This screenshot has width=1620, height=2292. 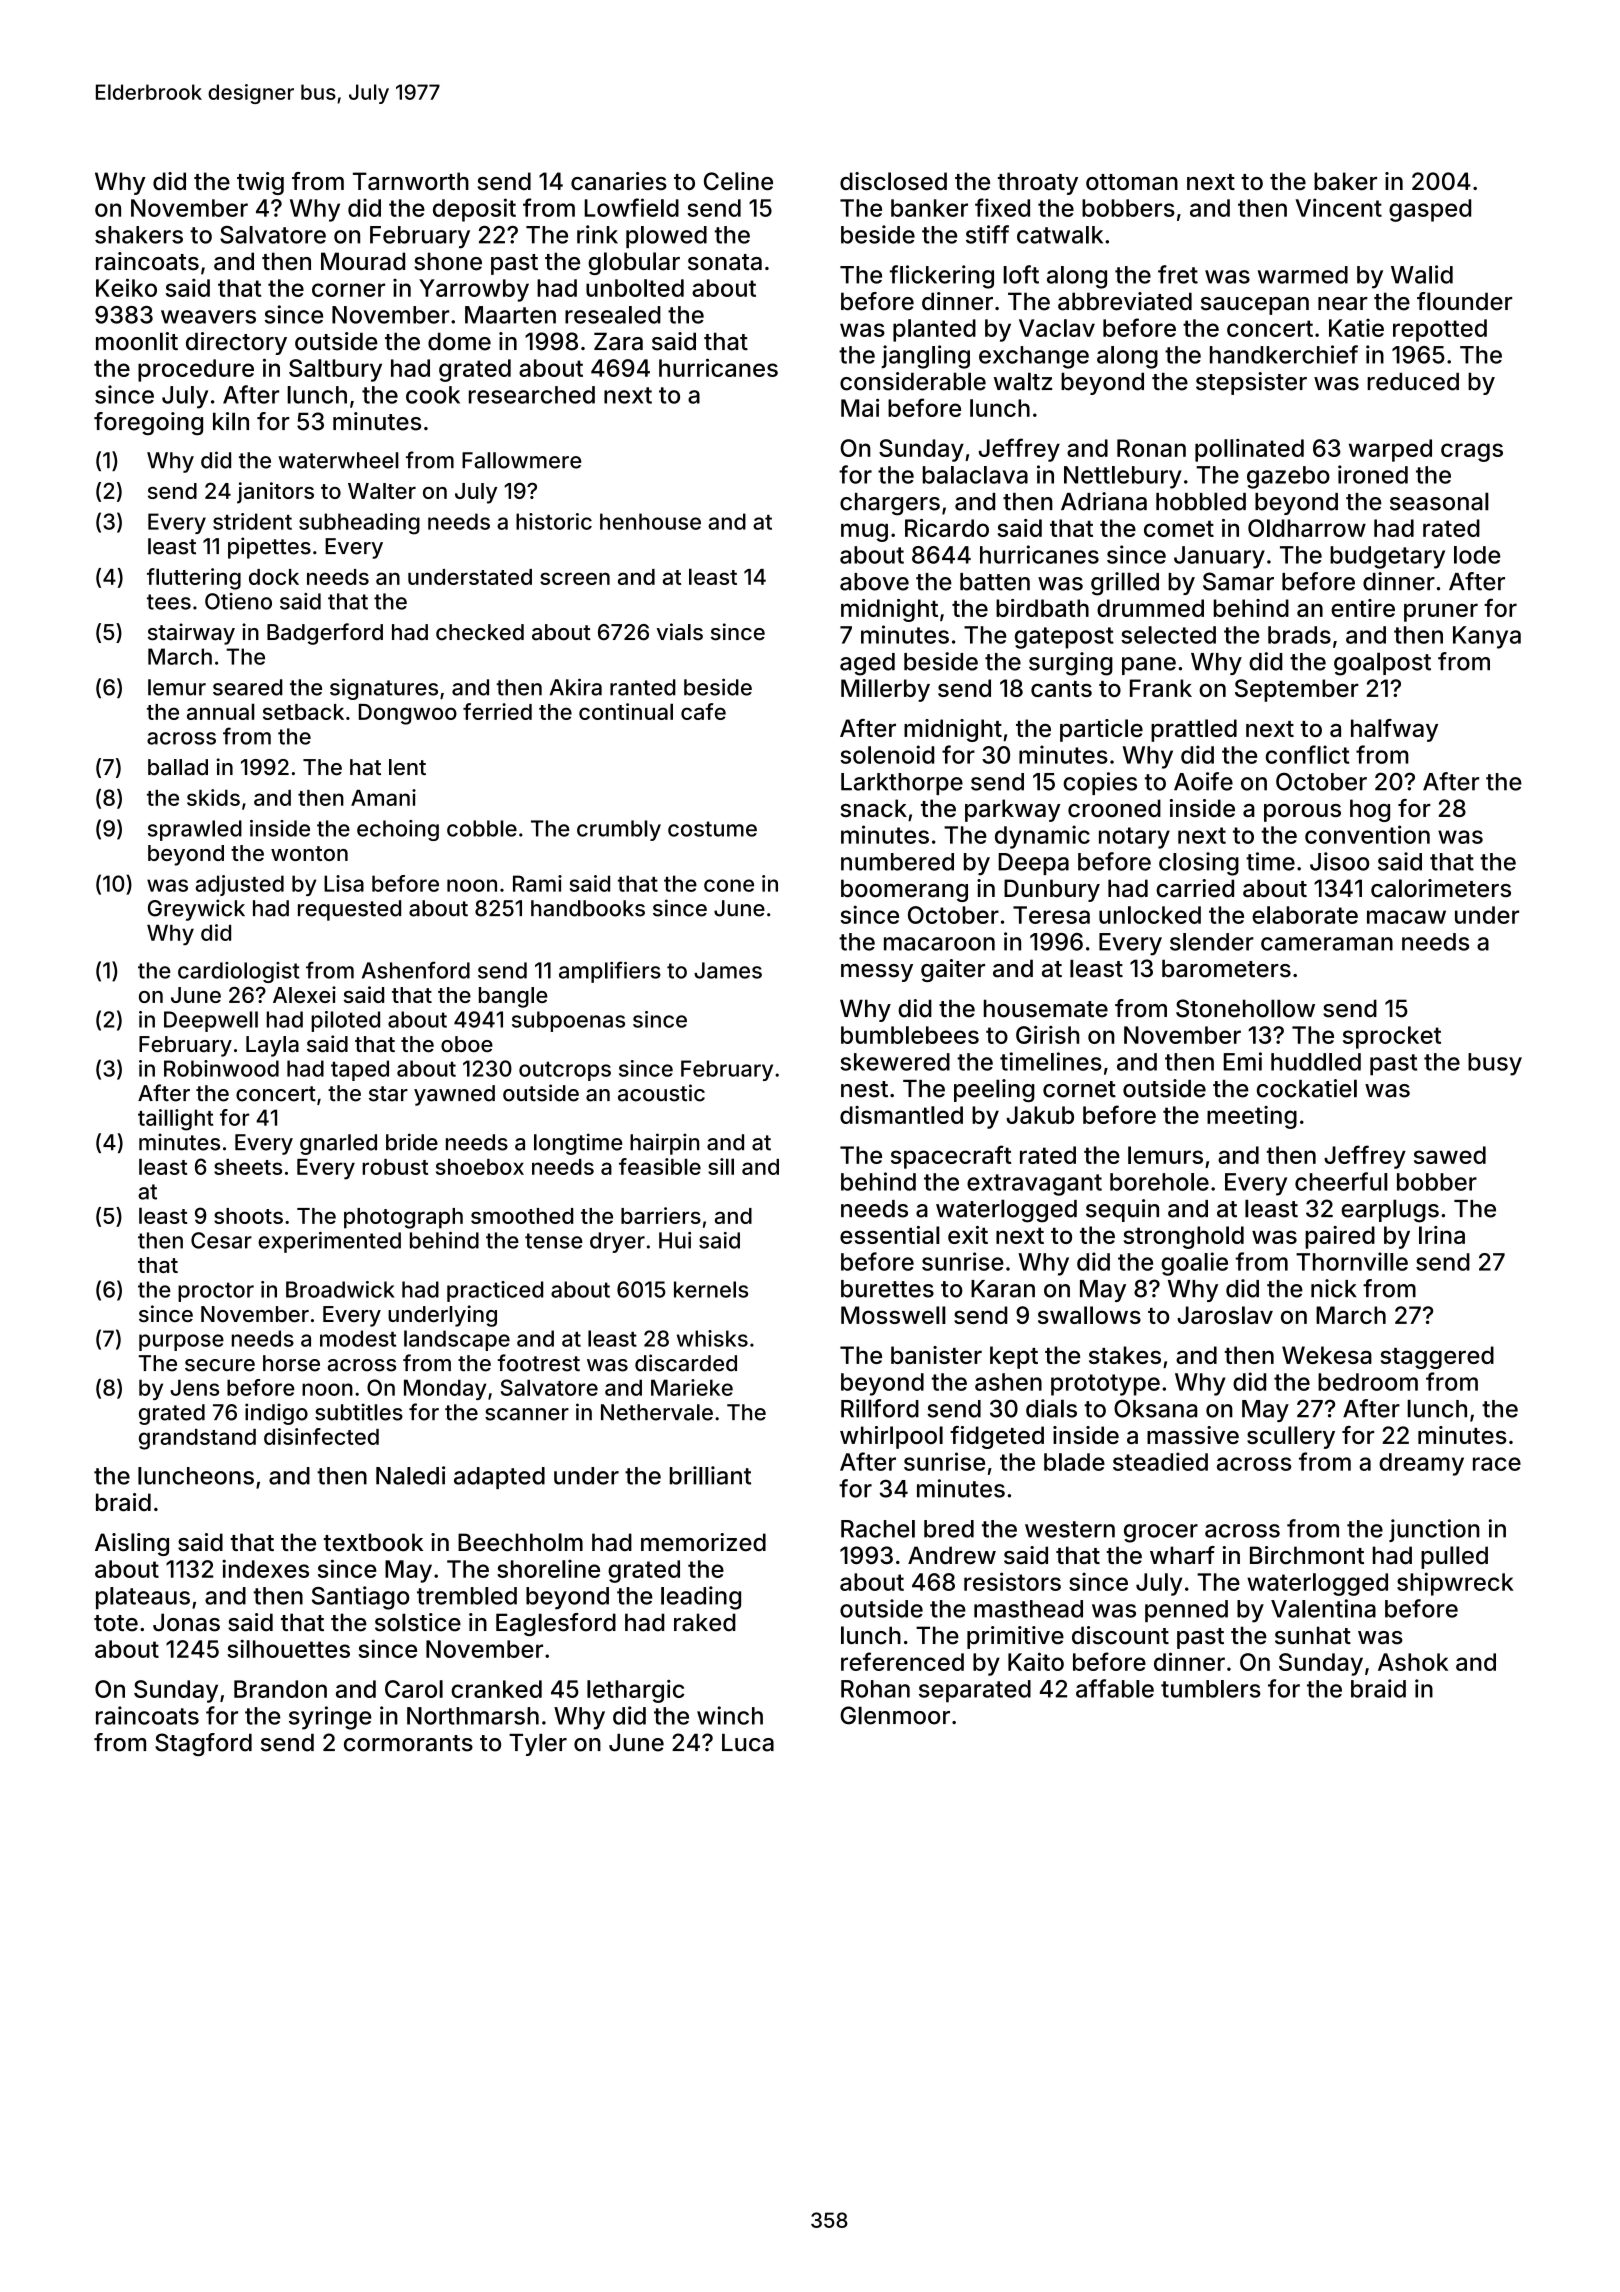 What do you see at coordinates (1199, 864) in the screenshot?
I see `closing` at bounding box center [1199, 864].
